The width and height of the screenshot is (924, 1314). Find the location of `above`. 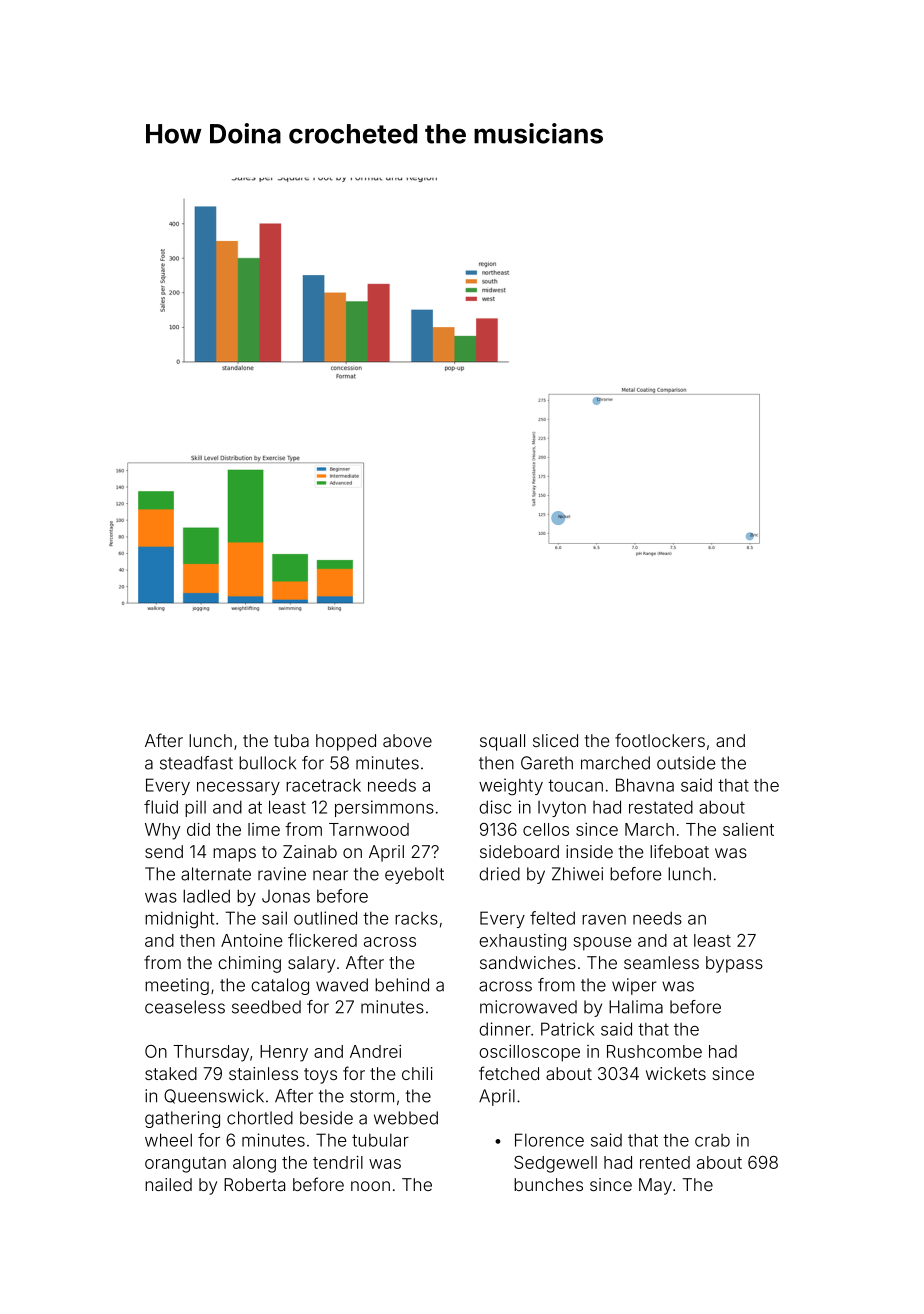

above is located at coordinates (407, 740).
